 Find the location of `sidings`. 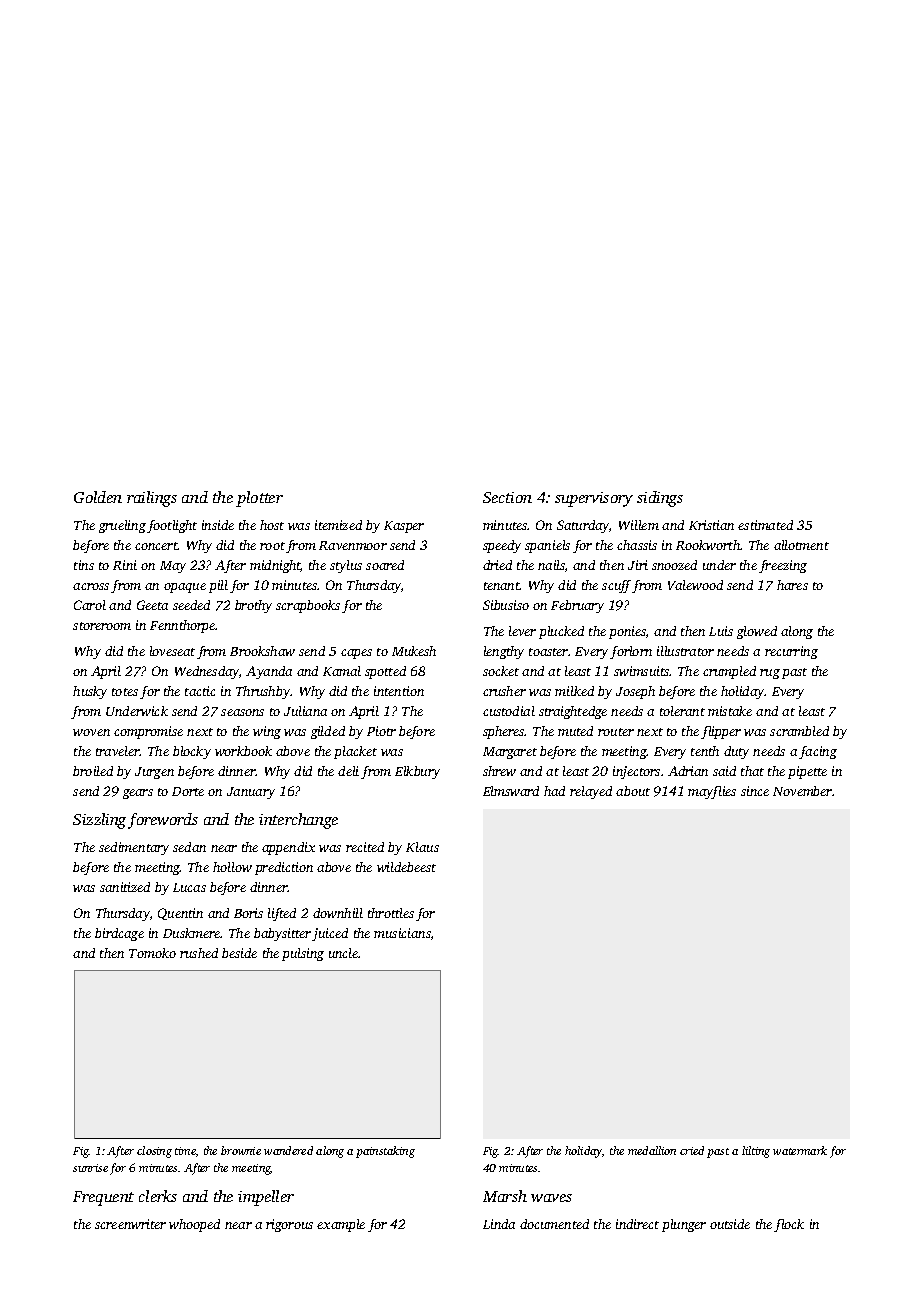

sidings is located at coordinates (660, 499).
